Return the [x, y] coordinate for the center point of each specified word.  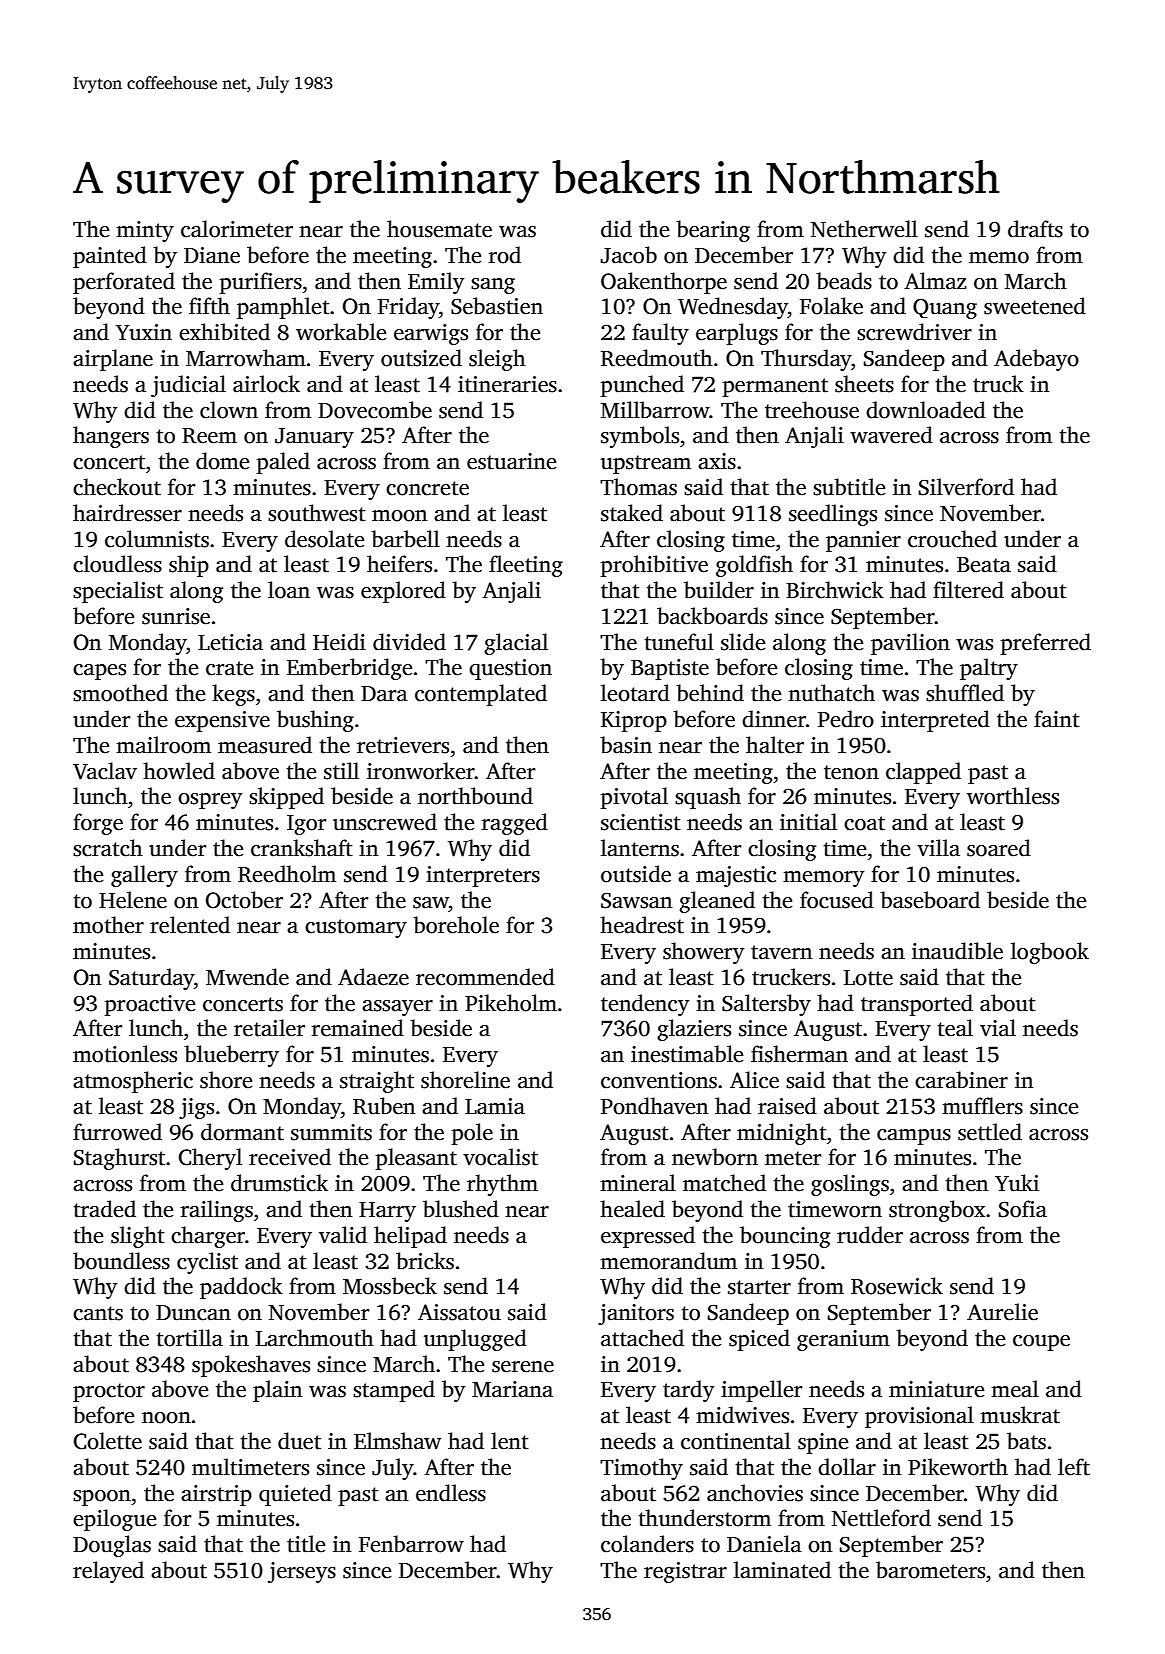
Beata [984, 565]
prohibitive [654, 566]
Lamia [495, 1106]
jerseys [302, 1572]
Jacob [629, 255]
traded [104, 1209]
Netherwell [864, 229]
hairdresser [127, 513]
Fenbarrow [411, 1544]
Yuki [1017, 1183]
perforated [124, 283]
